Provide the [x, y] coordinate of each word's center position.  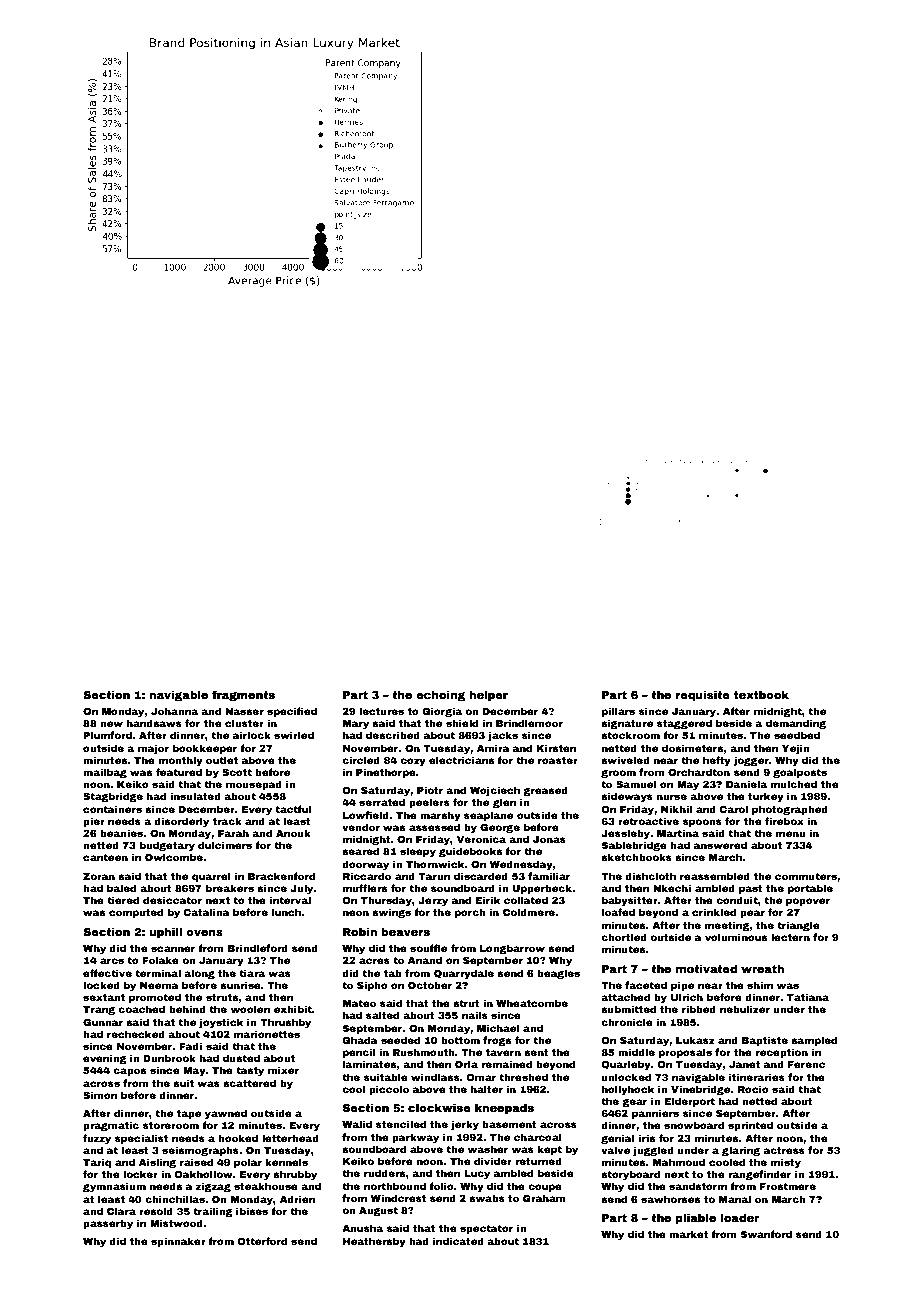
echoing [440, 696]
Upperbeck [542, 889]
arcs [112, 961]
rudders [385, 1173]
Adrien [297, 1199]
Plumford [107, 735]
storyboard [630, 1175]
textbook [761, 694]
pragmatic [111, 1126]
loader [740, 1217]
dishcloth [650, 876]
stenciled [401, 1124]
